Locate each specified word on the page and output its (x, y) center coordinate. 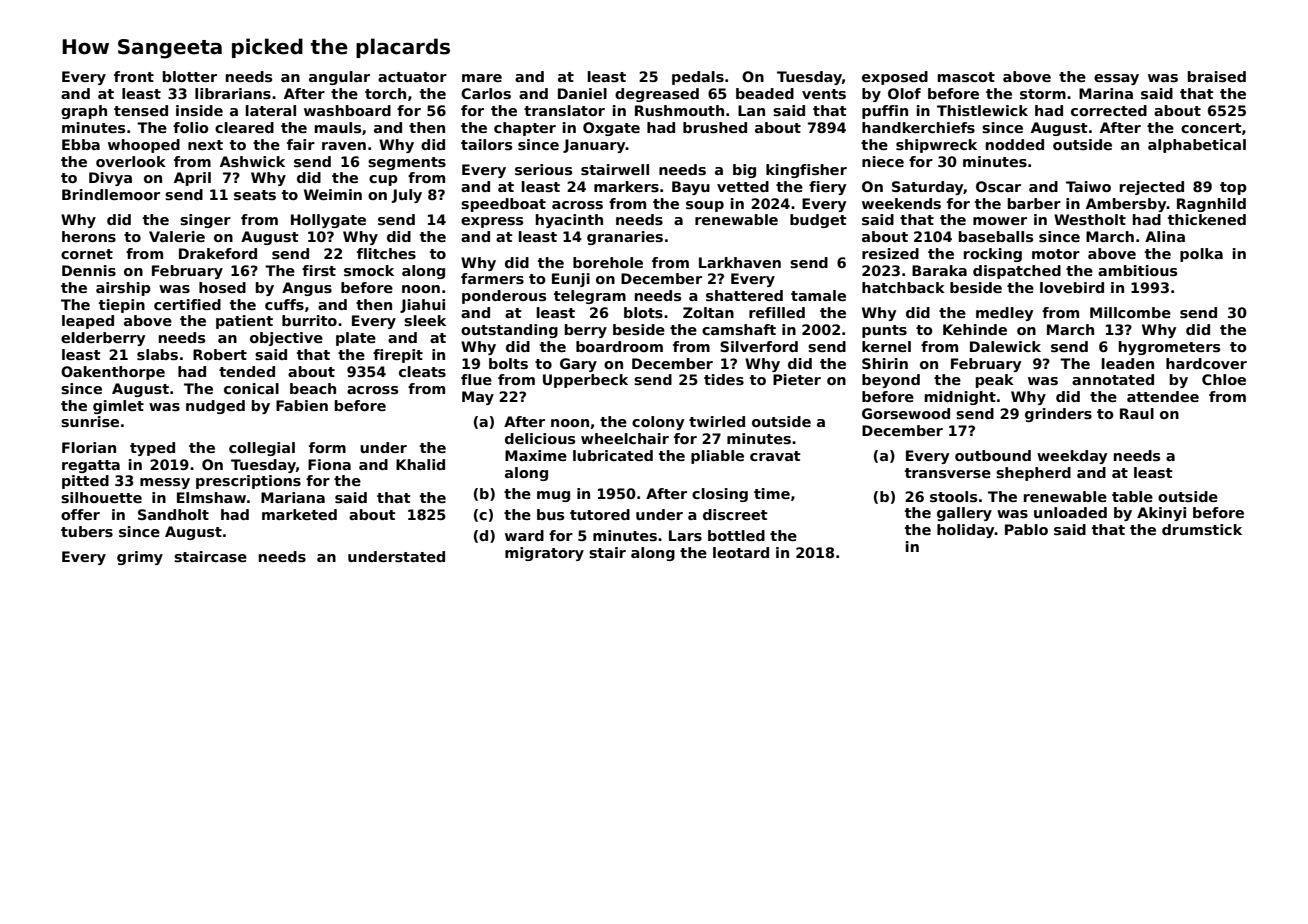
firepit (398, 356)
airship (123, 289)
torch (385, 93)
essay (1116, 79)
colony (658, 423)
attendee (1163, 396)
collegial (262, 449)
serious (543, 169)
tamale (818, 295)
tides (724, 379)
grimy (140, 558)
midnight (960, 398)
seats (255, 195)
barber (1034, 203)
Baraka (939, 270)
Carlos (486, 93)
